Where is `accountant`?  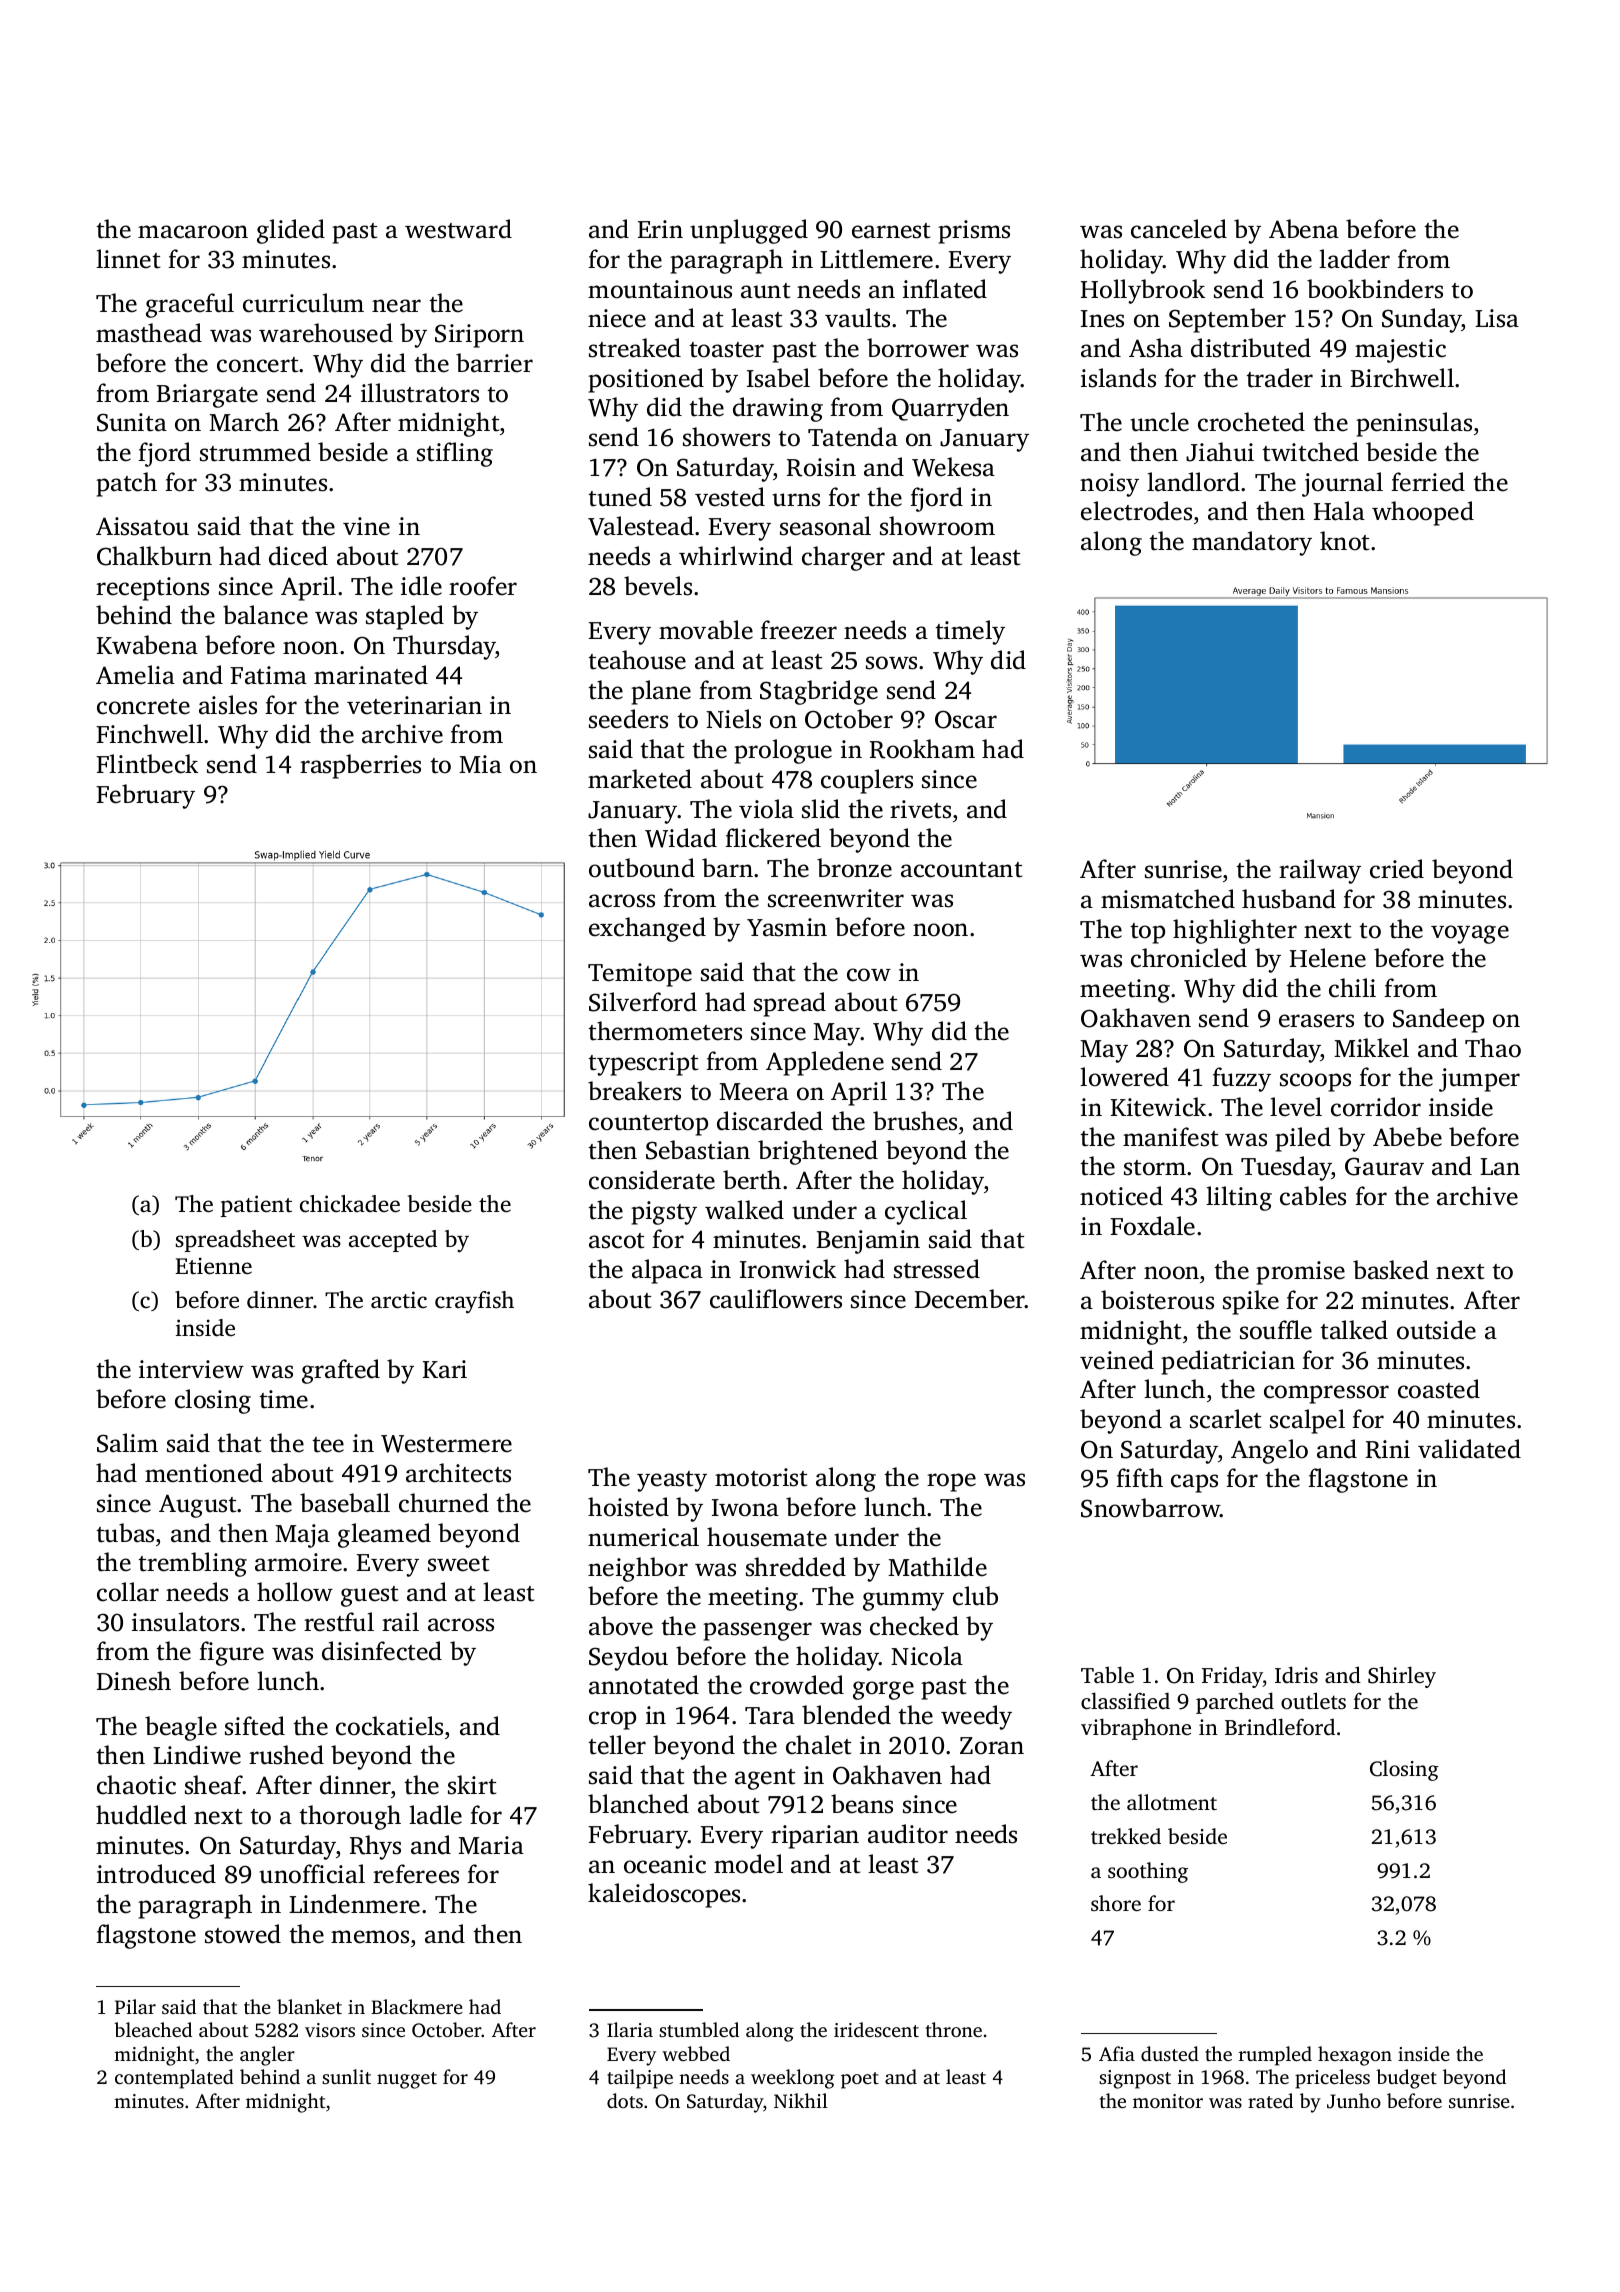
accountant is located at coordinates (961, 870).
